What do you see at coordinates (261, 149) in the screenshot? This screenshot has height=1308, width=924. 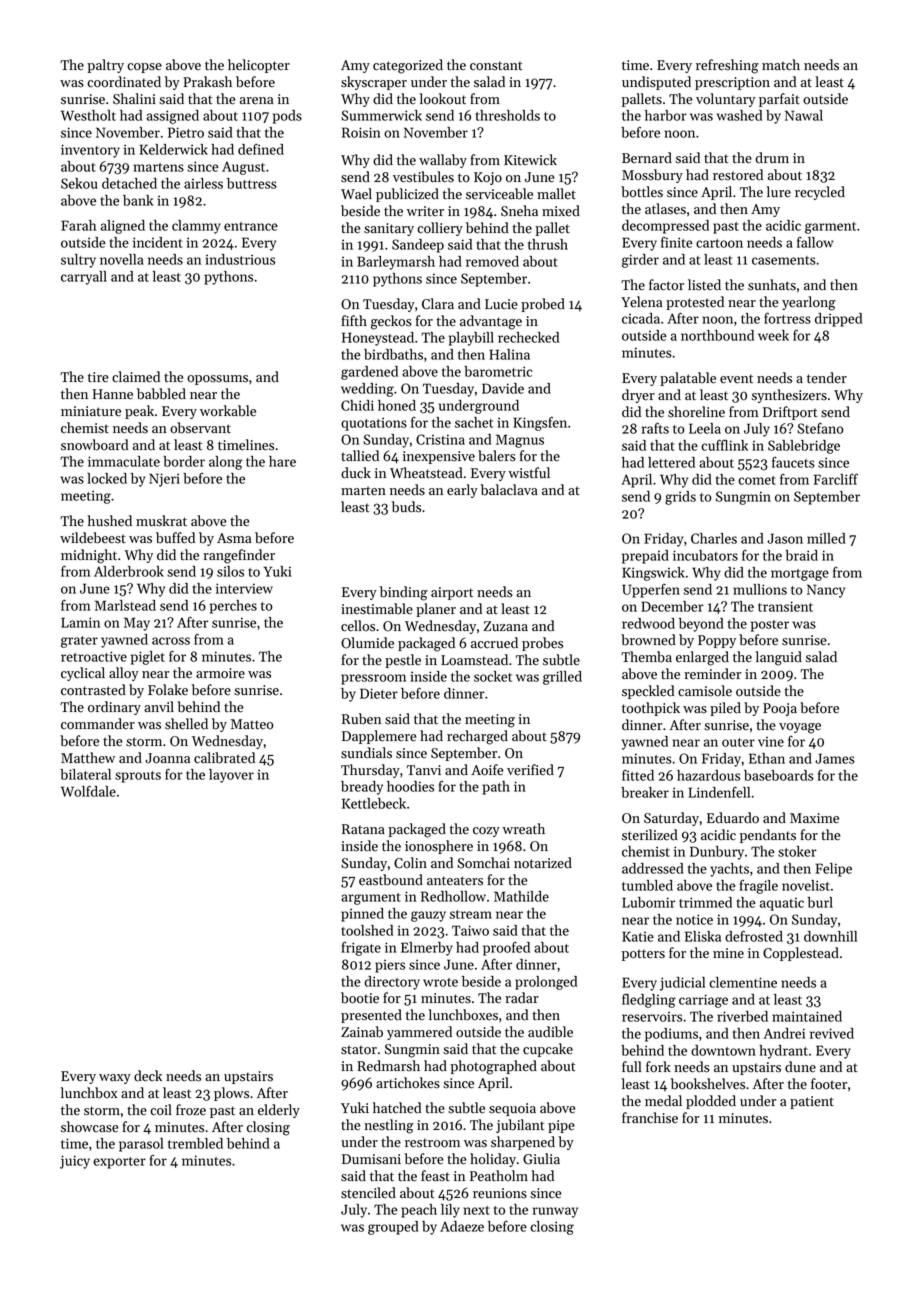 I see `defined` at bounding box center [261, 149].
